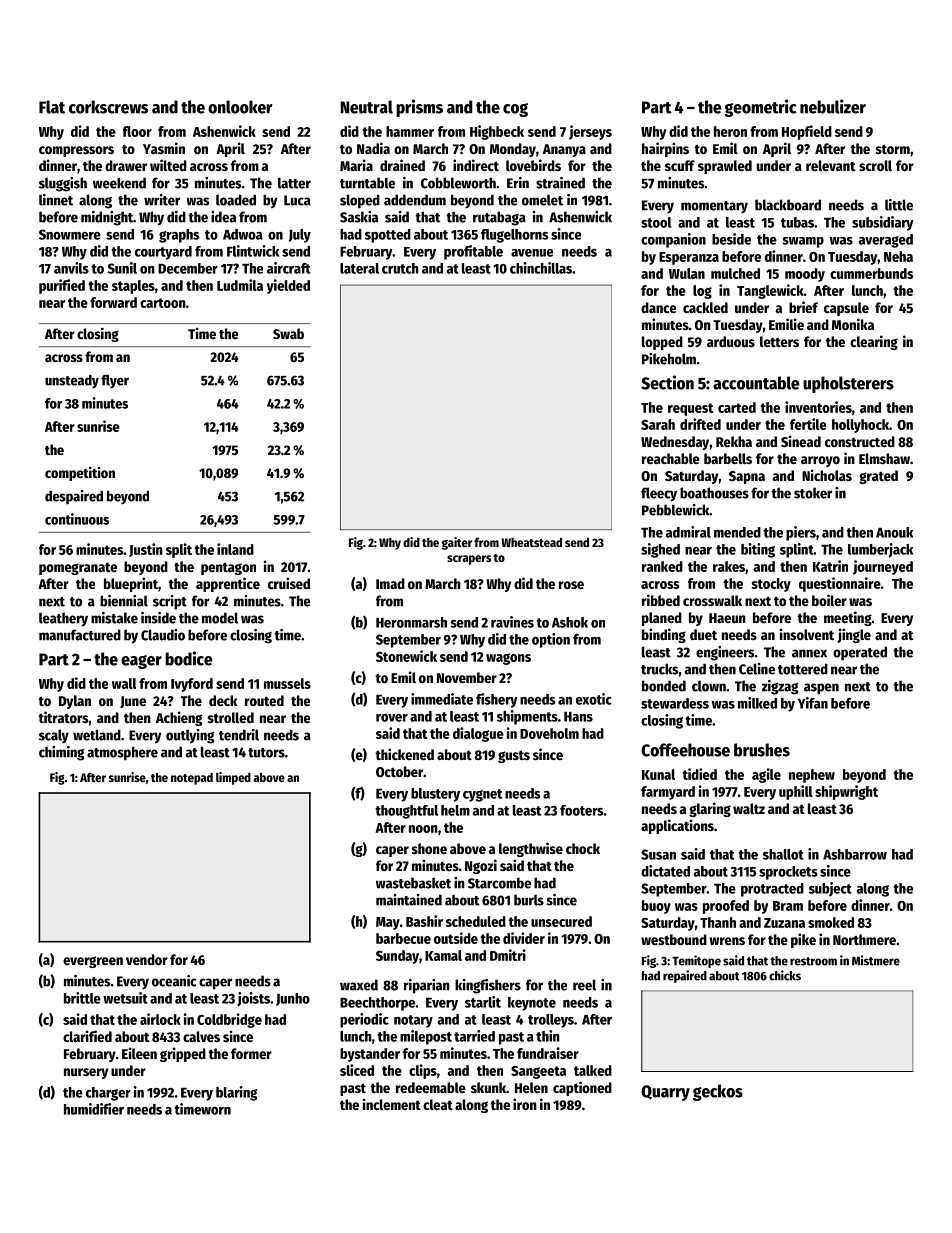 This image has width=952, height=1233. Describe the element at coordinates (772, 890) in the image. I see `protracted` at that location.
